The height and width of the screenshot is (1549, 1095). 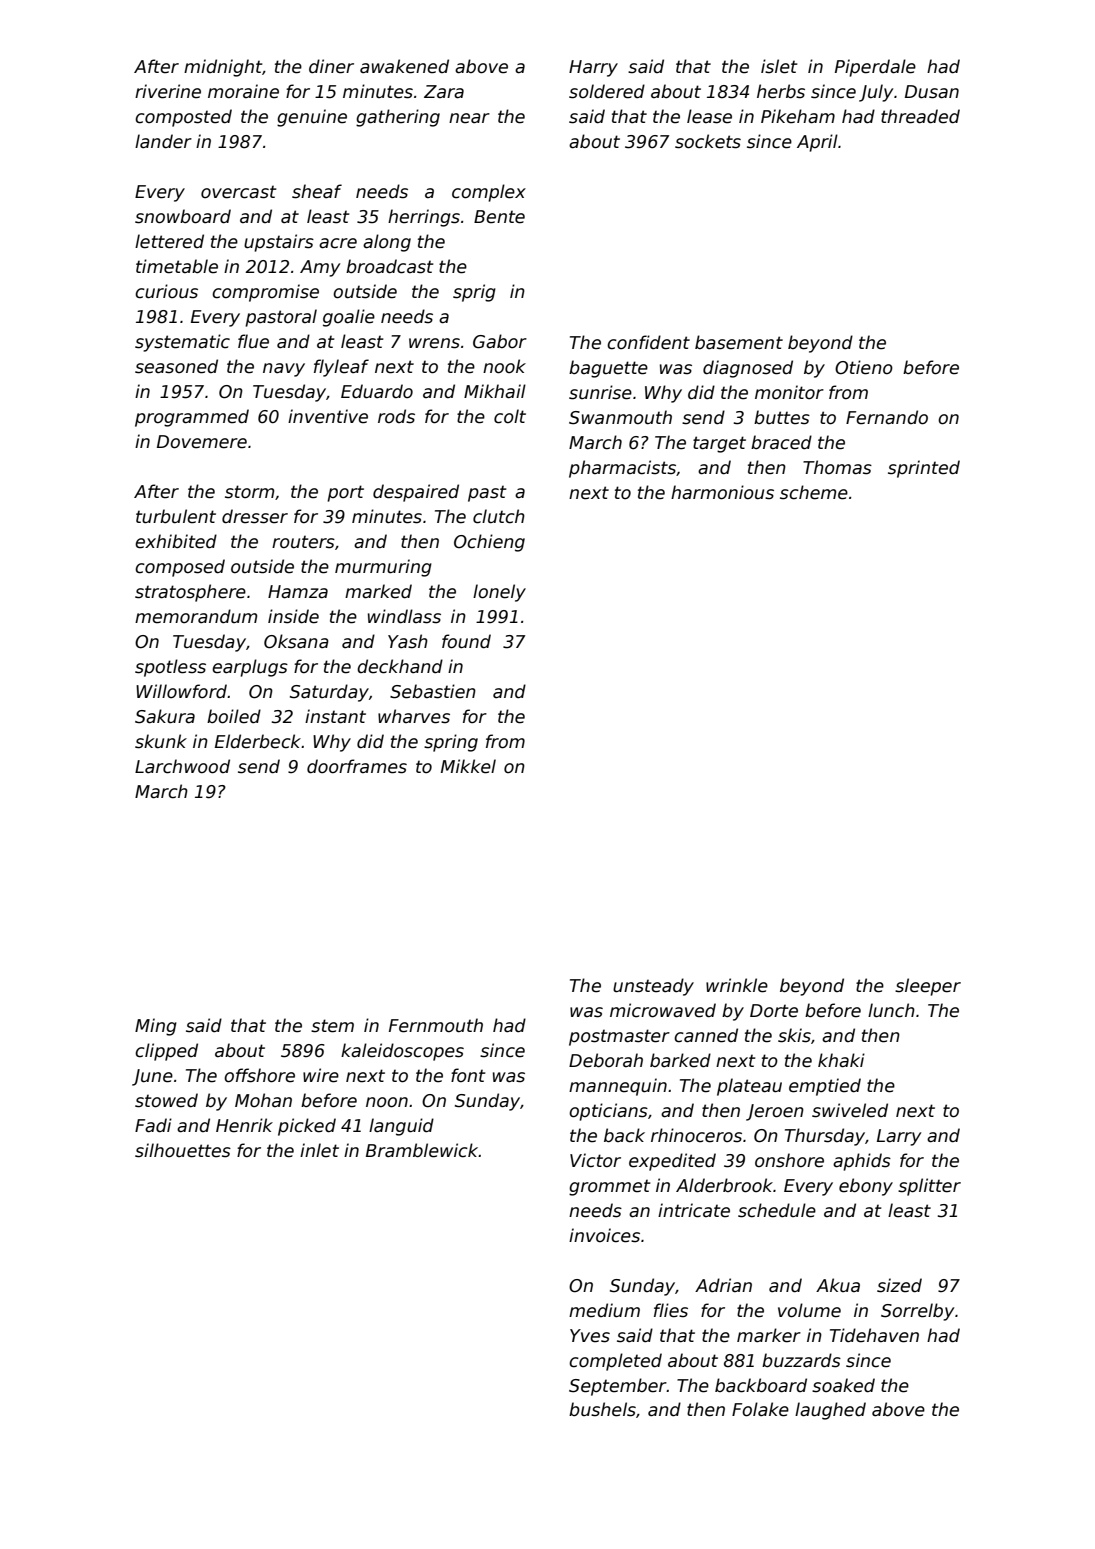 What do you see at coordinates (928, 987) in the screenshot?
I see `sleeper` at bounding box center [928, 987].
